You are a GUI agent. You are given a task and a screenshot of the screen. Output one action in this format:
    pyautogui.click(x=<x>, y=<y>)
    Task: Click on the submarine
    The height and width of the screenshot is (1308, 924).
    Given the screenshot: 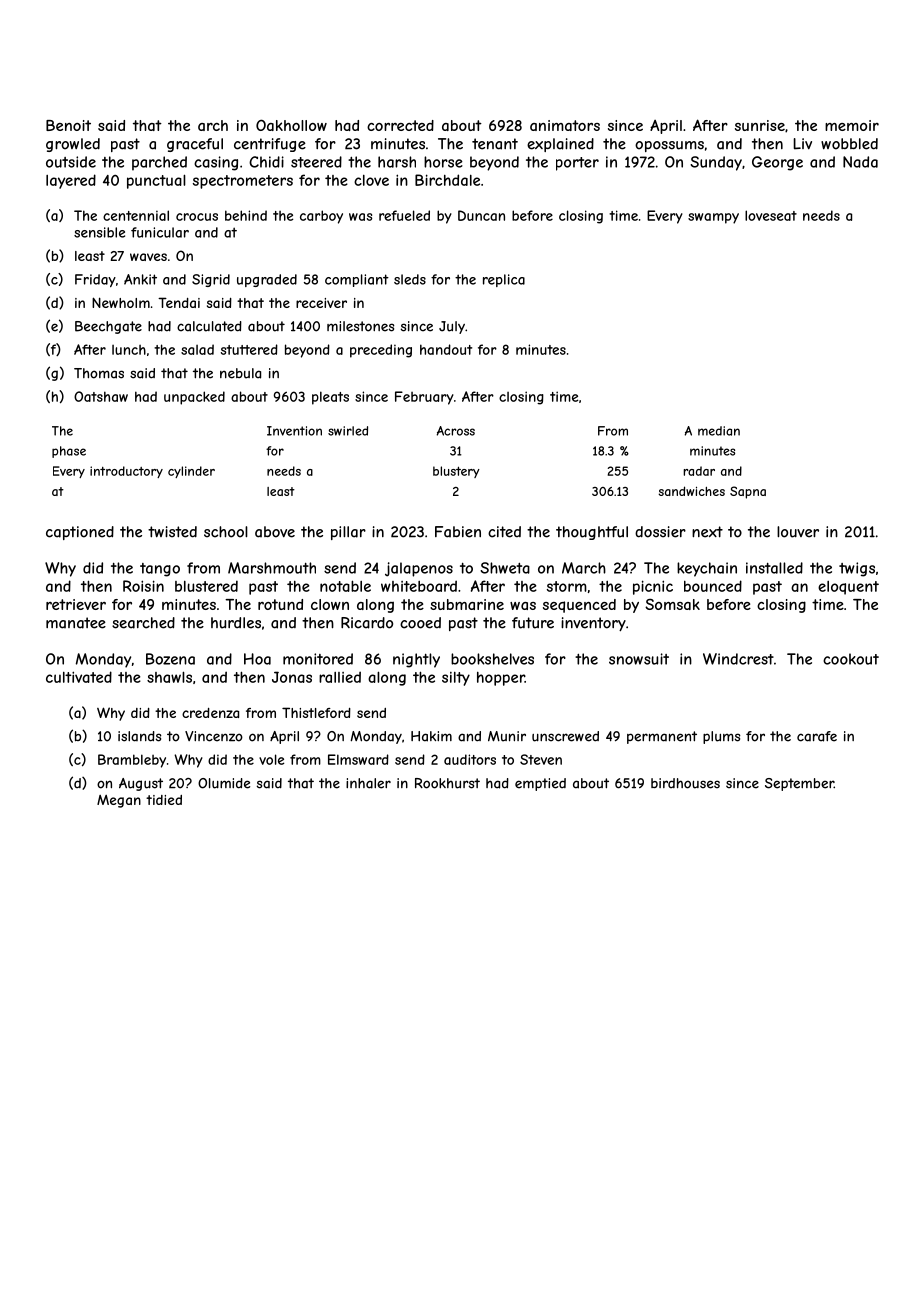 What is the action you would take?
    pyautogui.click(x=467, y=604)
